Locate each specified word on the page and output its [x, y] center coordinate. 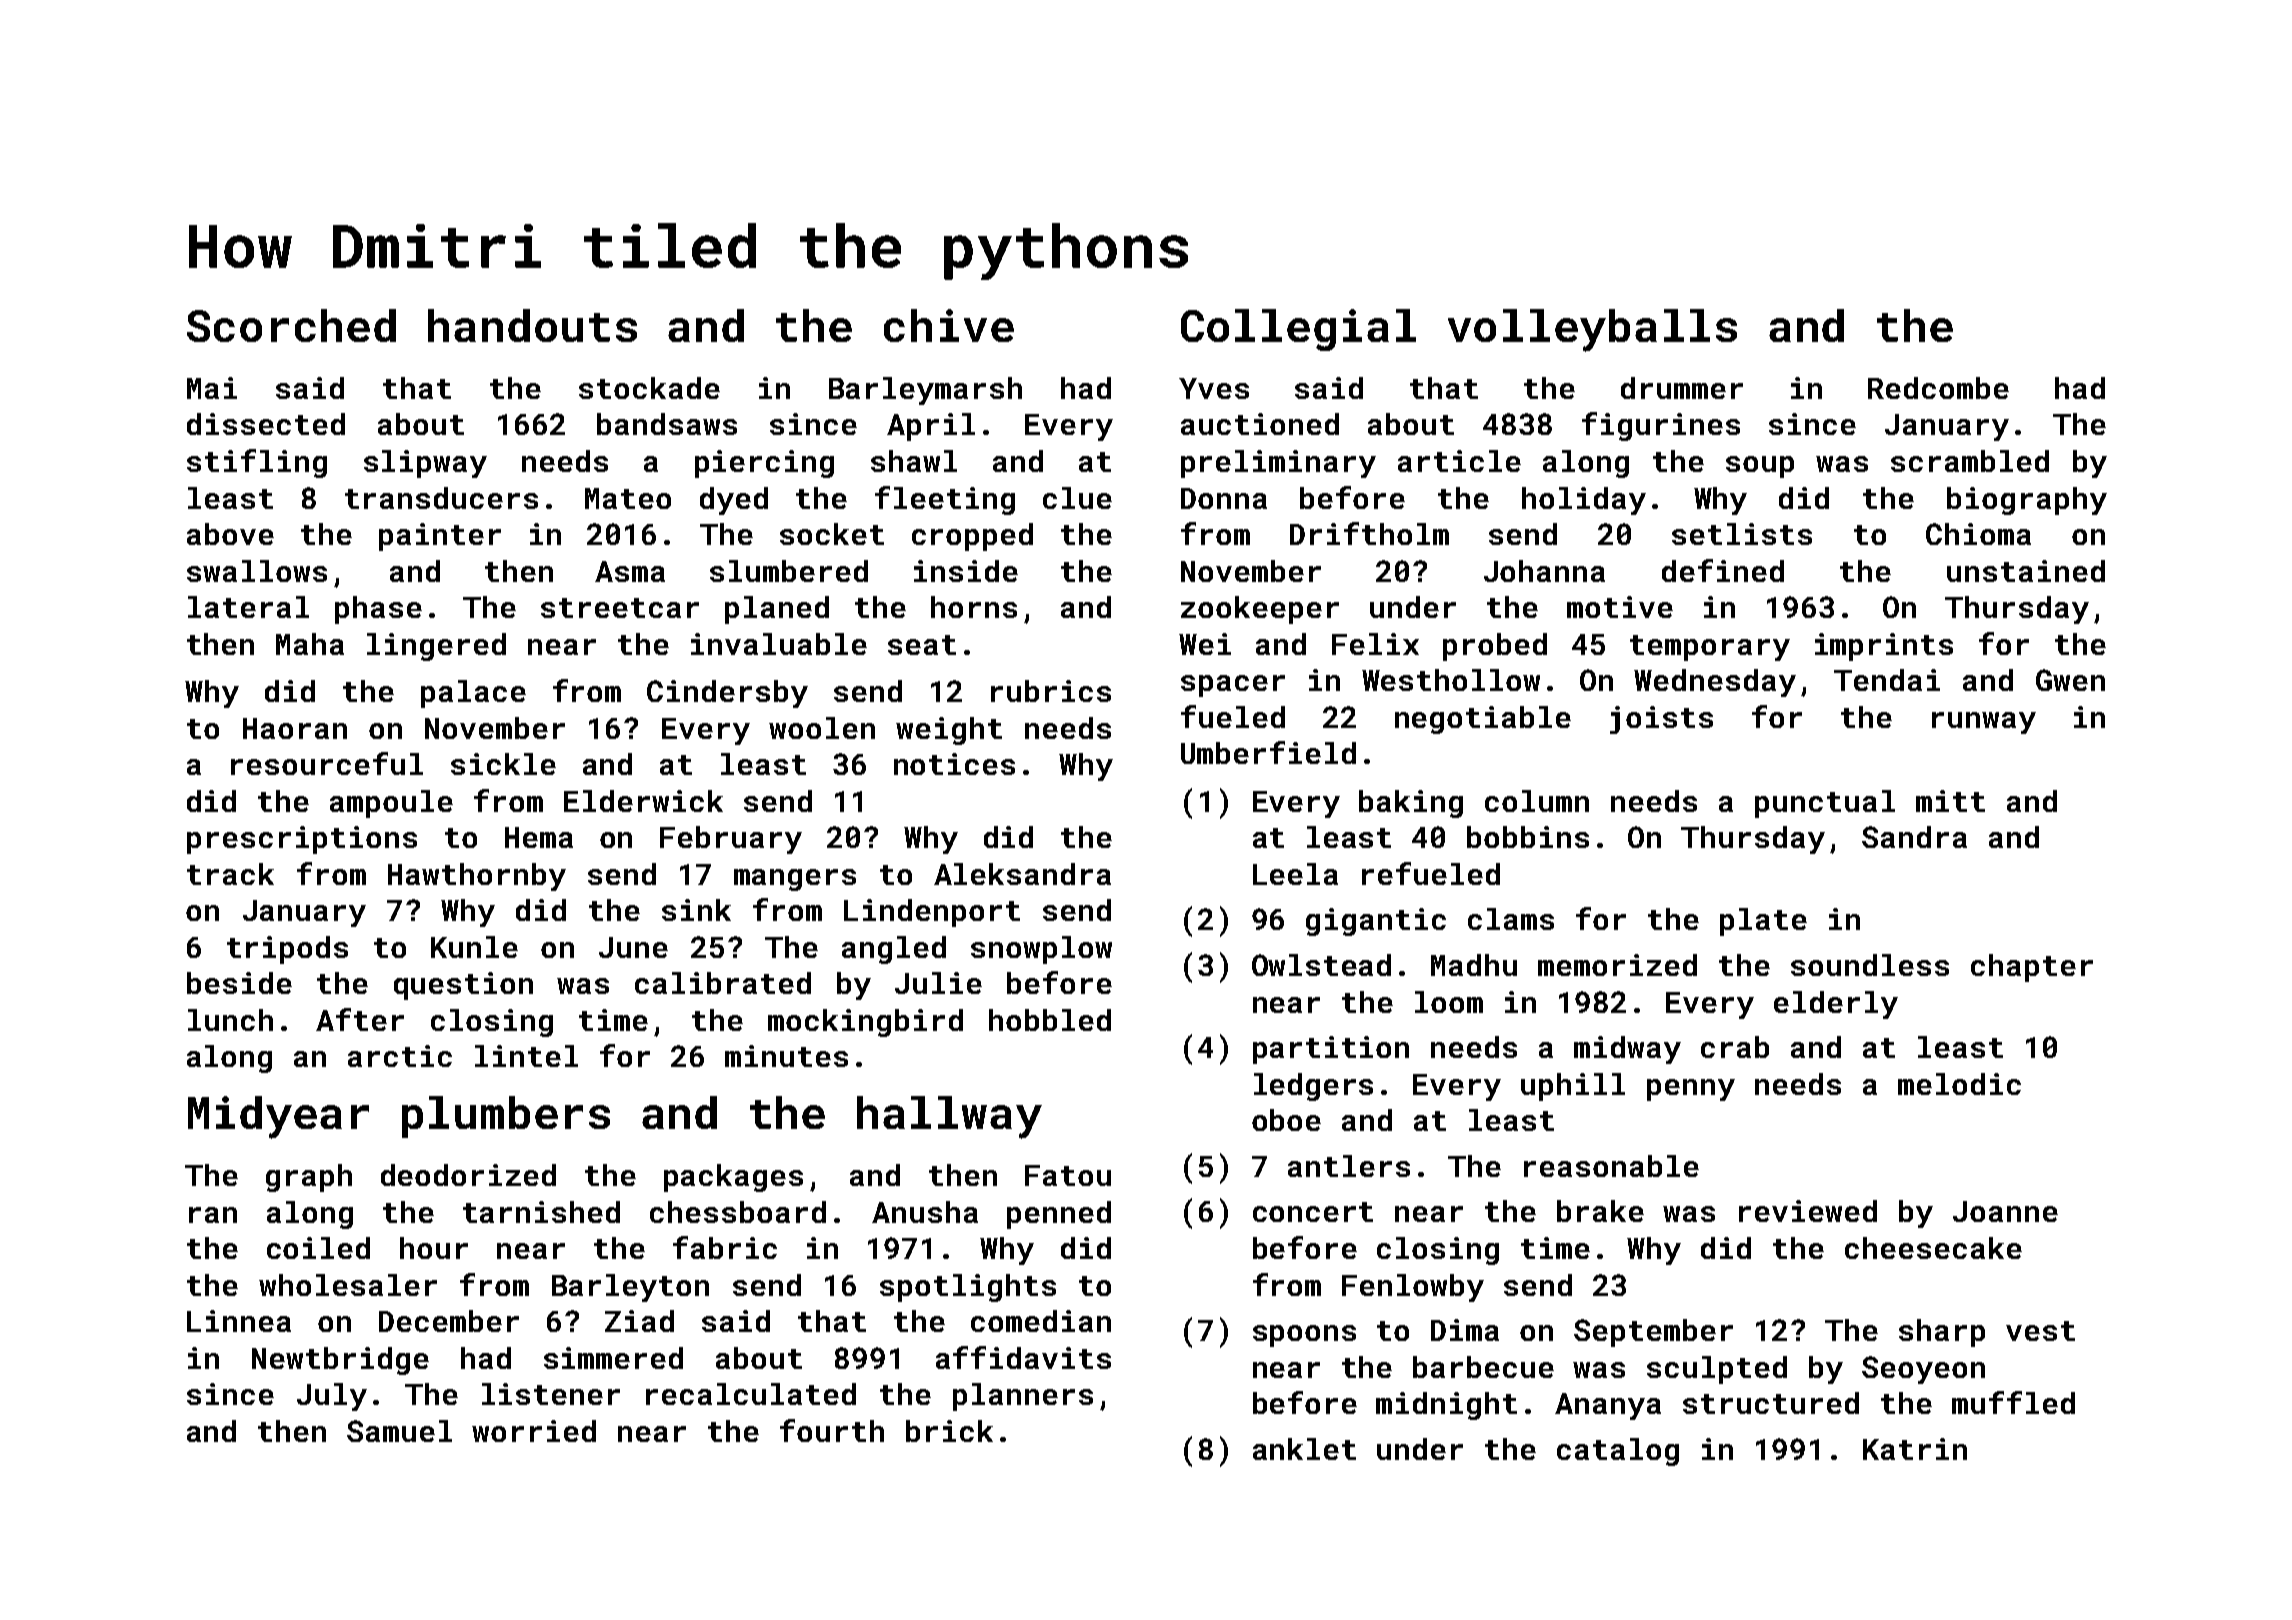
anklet [1304, 1449]
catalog [1618, 1452]
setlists [1742, 534]
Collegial [1298, 330]
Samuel [399, 1431]
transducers [441, 498]
